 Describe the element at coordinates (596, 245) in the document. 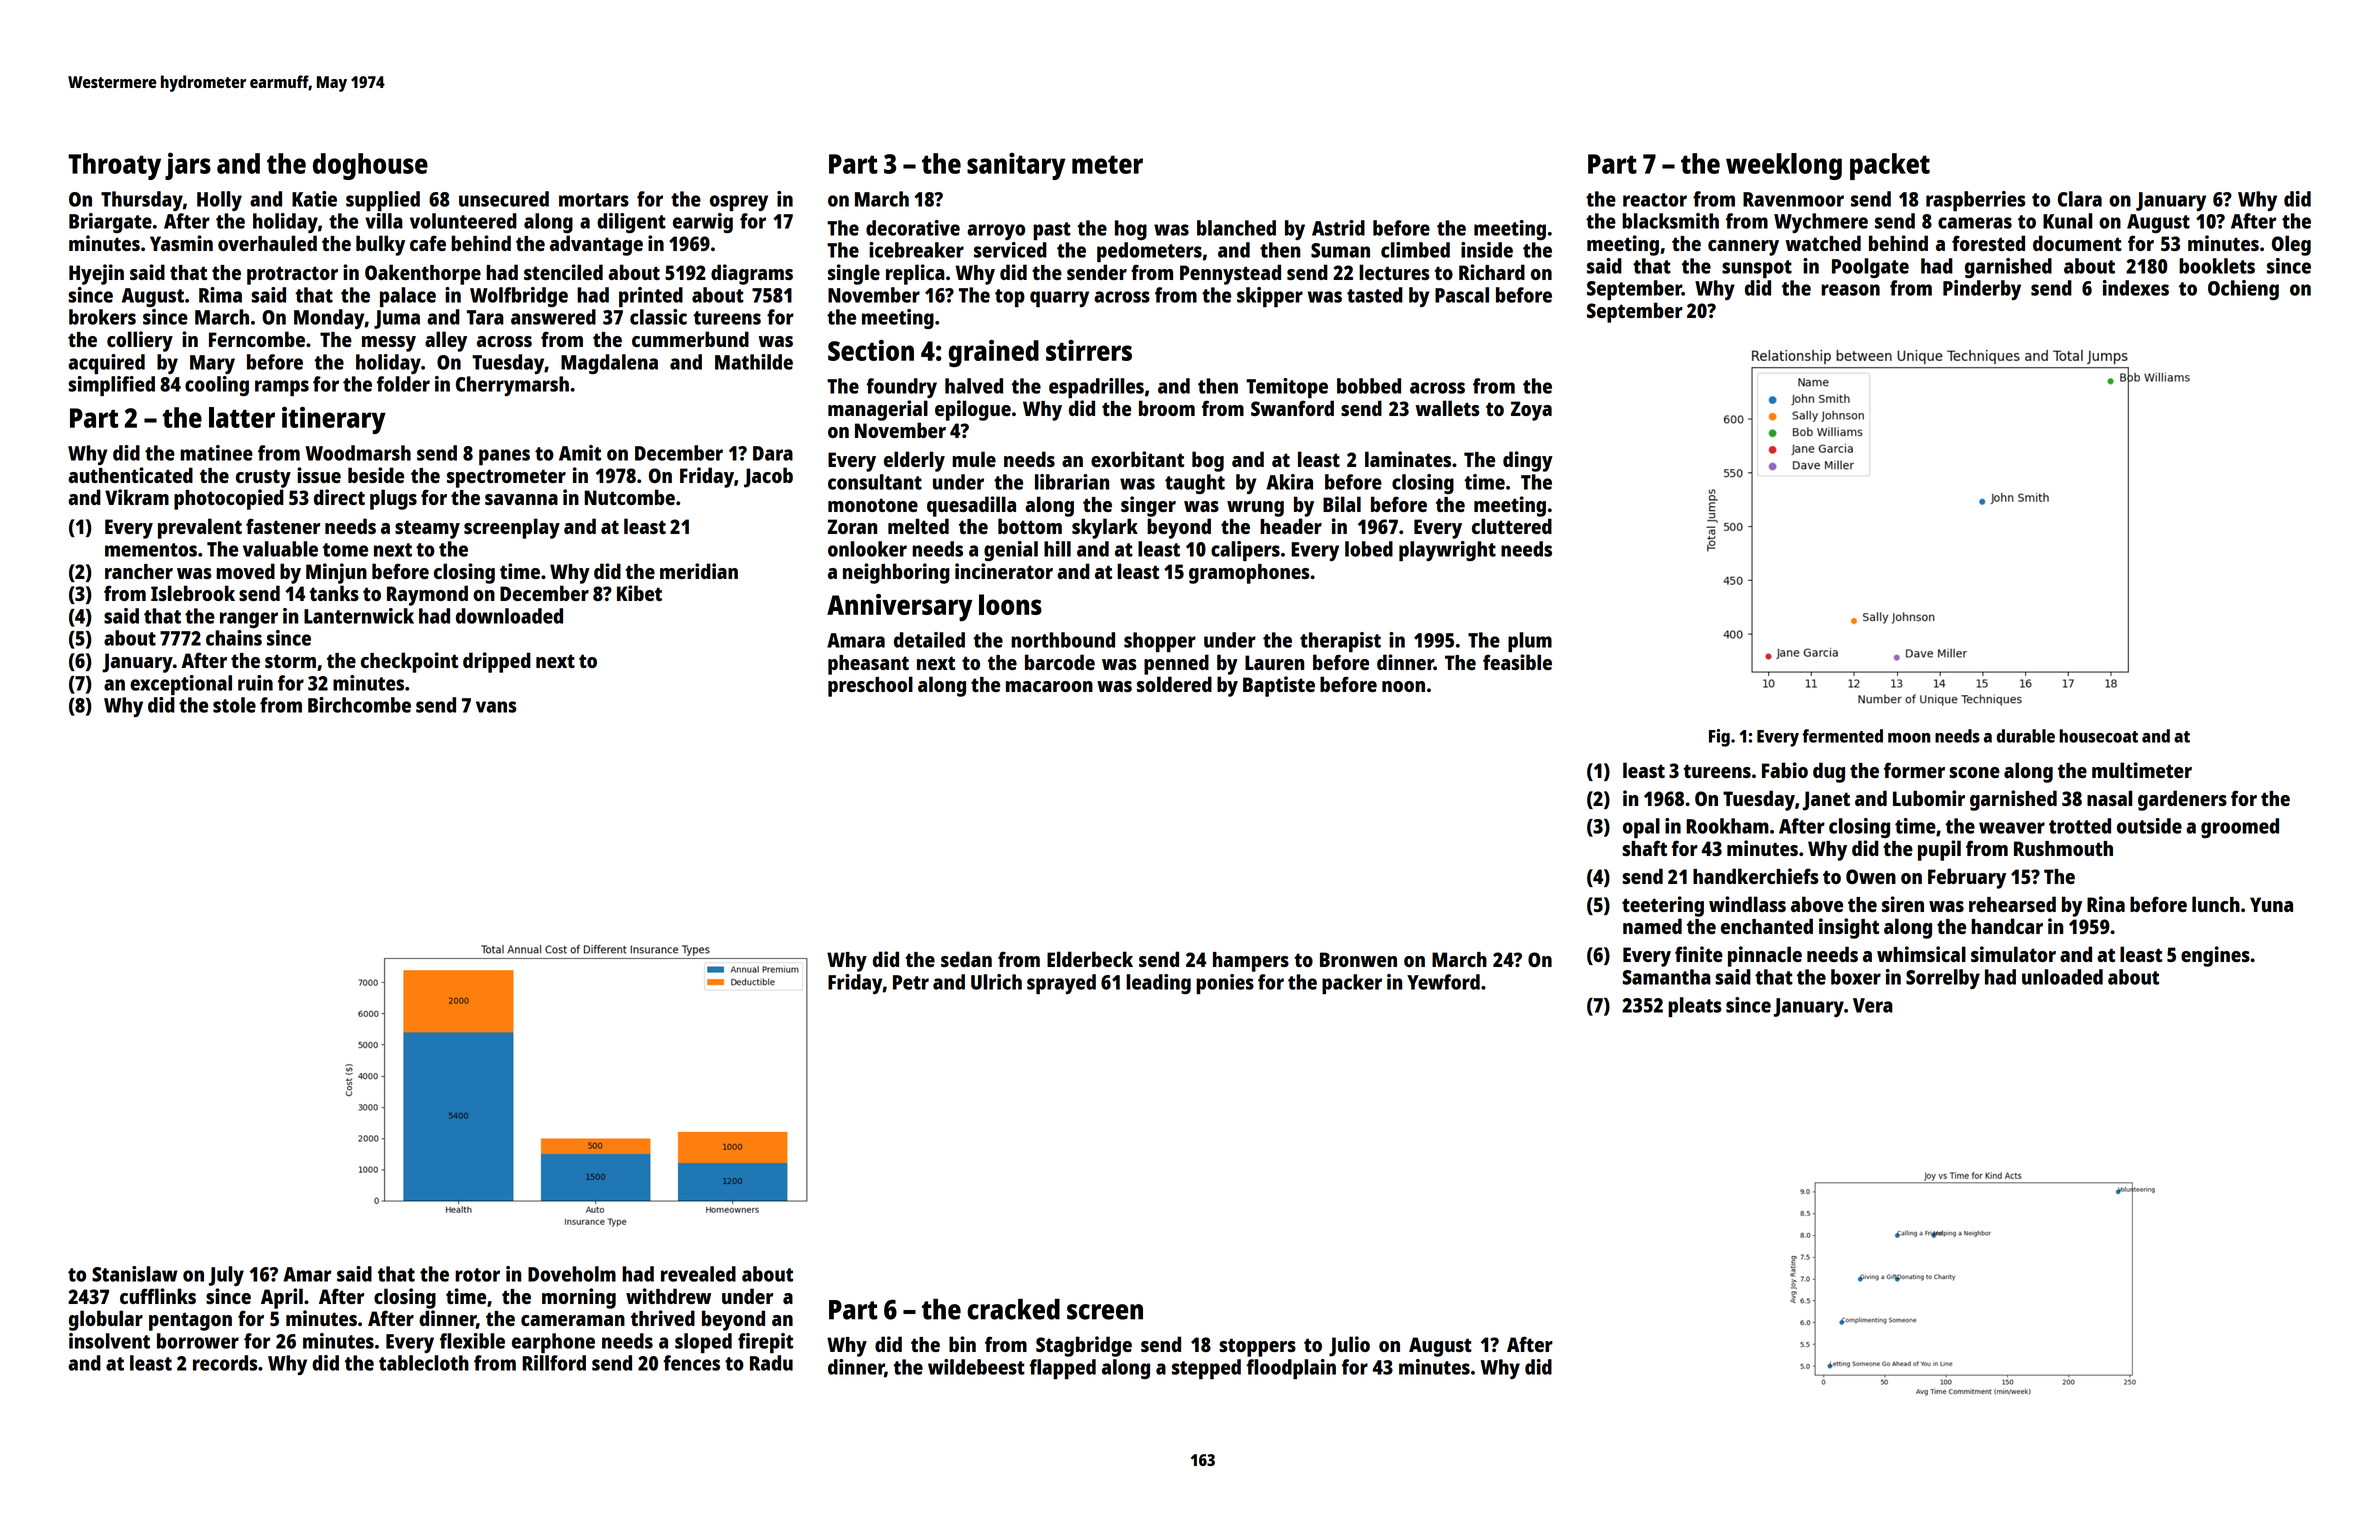

I see `advantage` at that location.
